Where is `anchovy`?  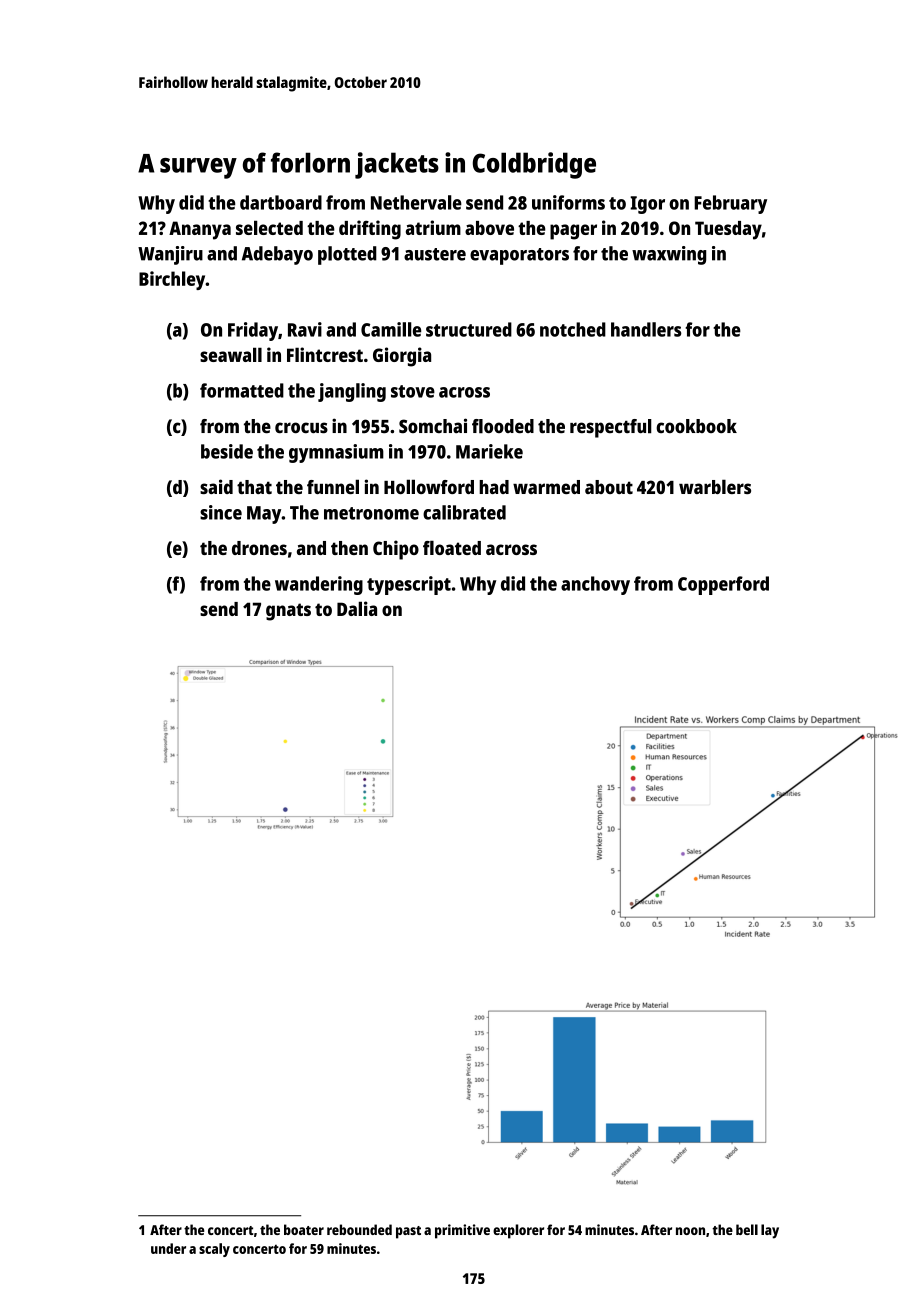
anchovy is located at coordinates (595, 585).
